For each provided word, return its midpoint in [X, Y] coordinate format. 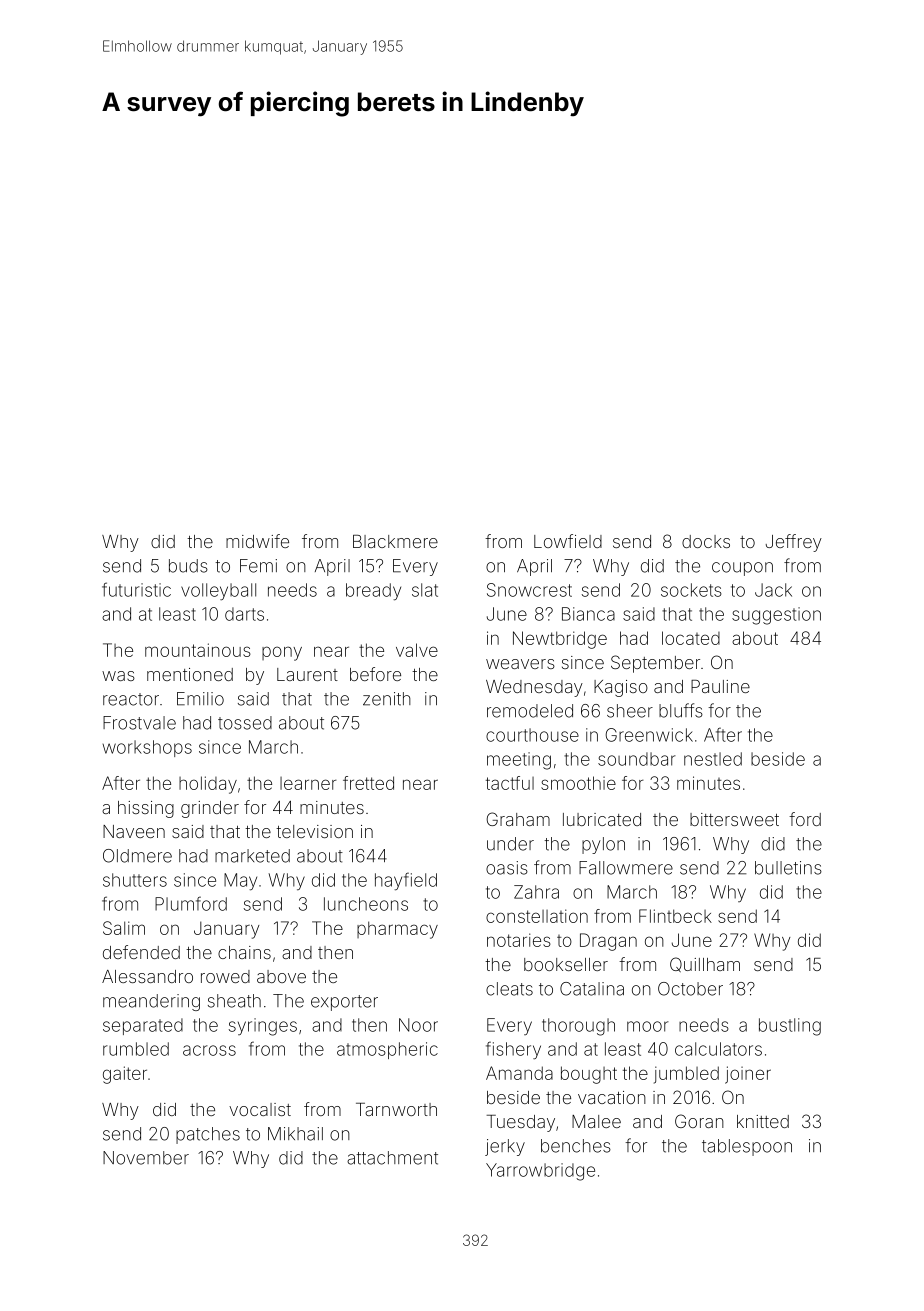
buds [188, 566]
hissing [146, 809]
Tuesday [521, 1123]
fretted [368, 783]
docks [706, 541]
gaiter [125, 1075]
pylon [603, 845]
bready [373, 592]
